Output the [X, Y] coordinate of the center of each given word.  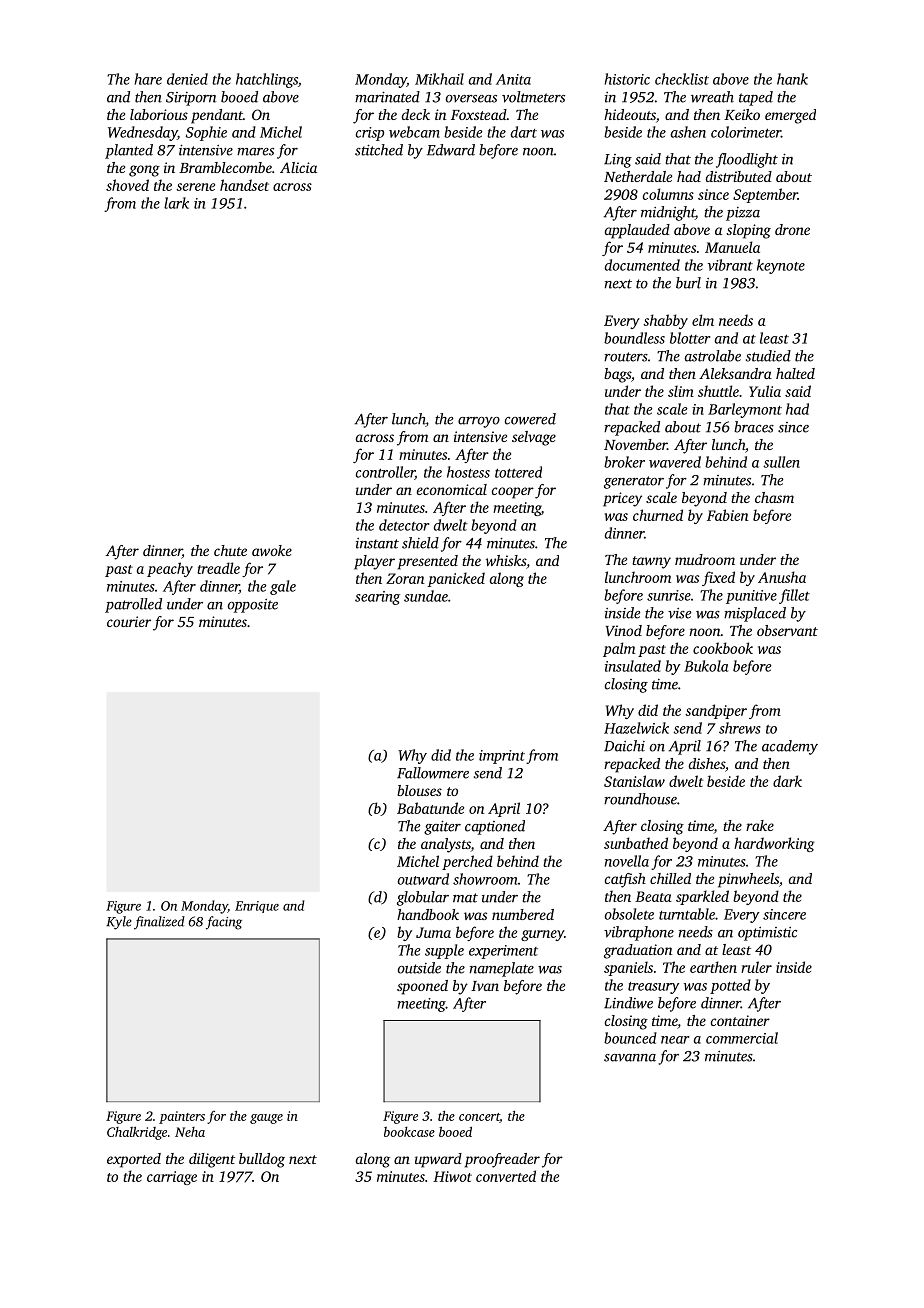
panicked [456, 579]
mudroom [705, 559]
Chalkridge [137, 1133]
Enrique [257, 907]
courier [129, 621]
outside [419, 968]
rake [760, 825]
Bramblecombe [225, 167]
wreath [712, 97]
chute [230, 550]
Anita [513, 79]
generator [634, 482]
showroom [485, 879]
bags [617, 375]
